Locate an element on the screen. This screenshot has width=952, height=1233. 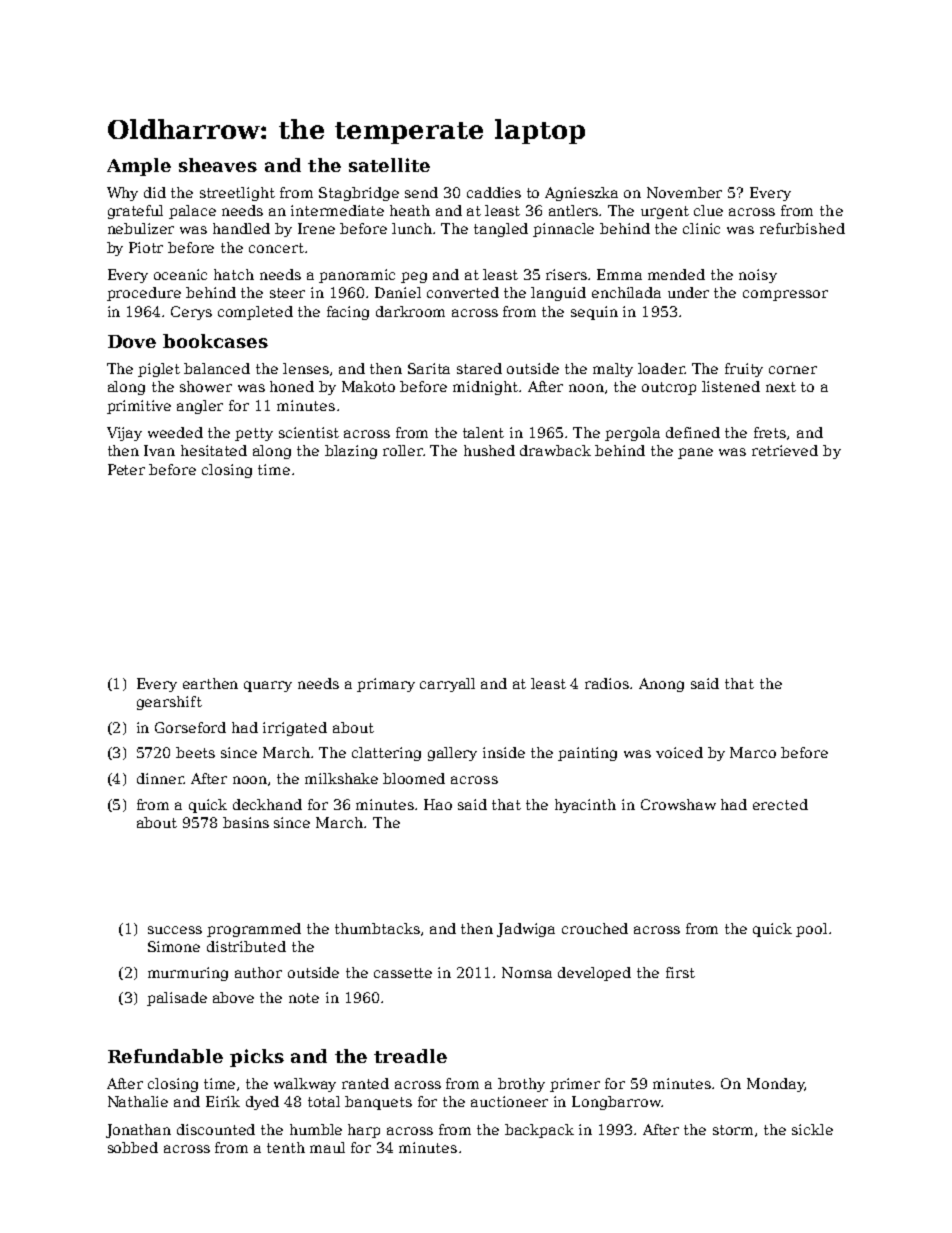
Ample is located at coordinates (139, 167).
